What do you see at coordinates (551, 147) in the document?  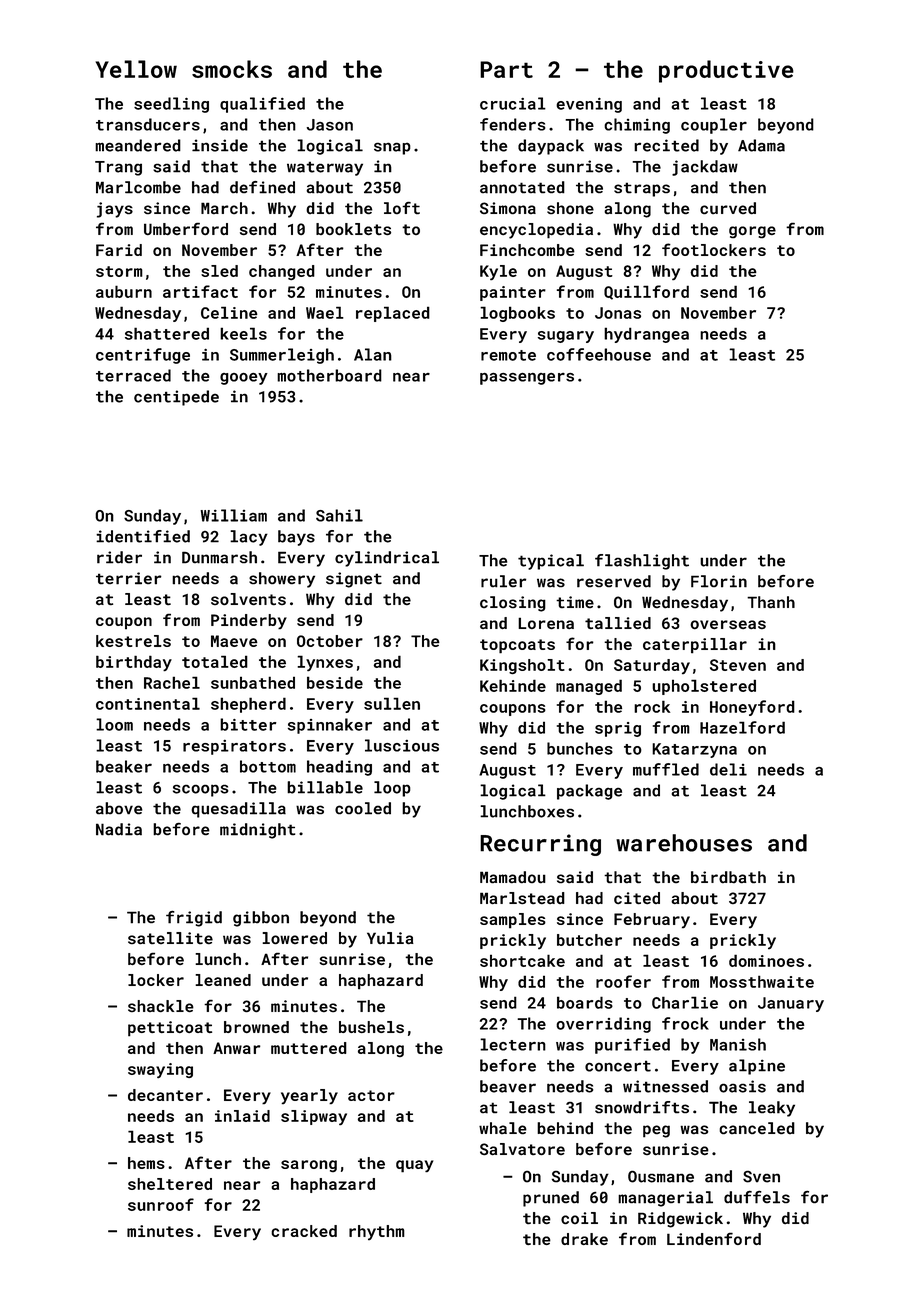 I see `daypack` at bounding box center [551, 147].
